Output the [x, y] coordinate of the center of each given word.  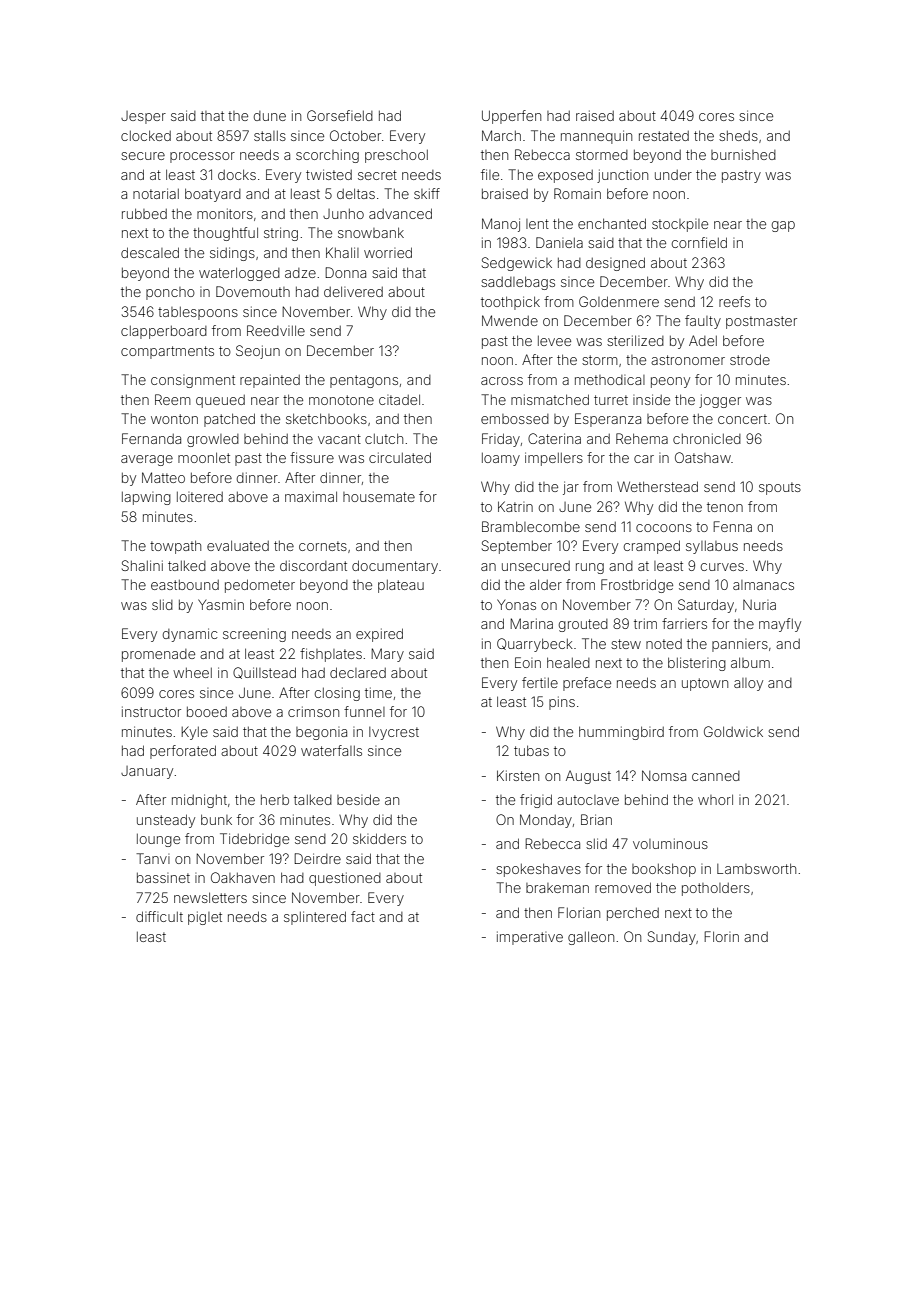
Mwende [510, 320]
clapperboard [164, 332]
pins [562, 703]
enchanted [612, 223]
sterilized [635, 340]
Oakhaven [243, 877]
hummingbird [621, 733]
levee [554, 341]
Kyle [194, 733]
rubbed [144, 213]
